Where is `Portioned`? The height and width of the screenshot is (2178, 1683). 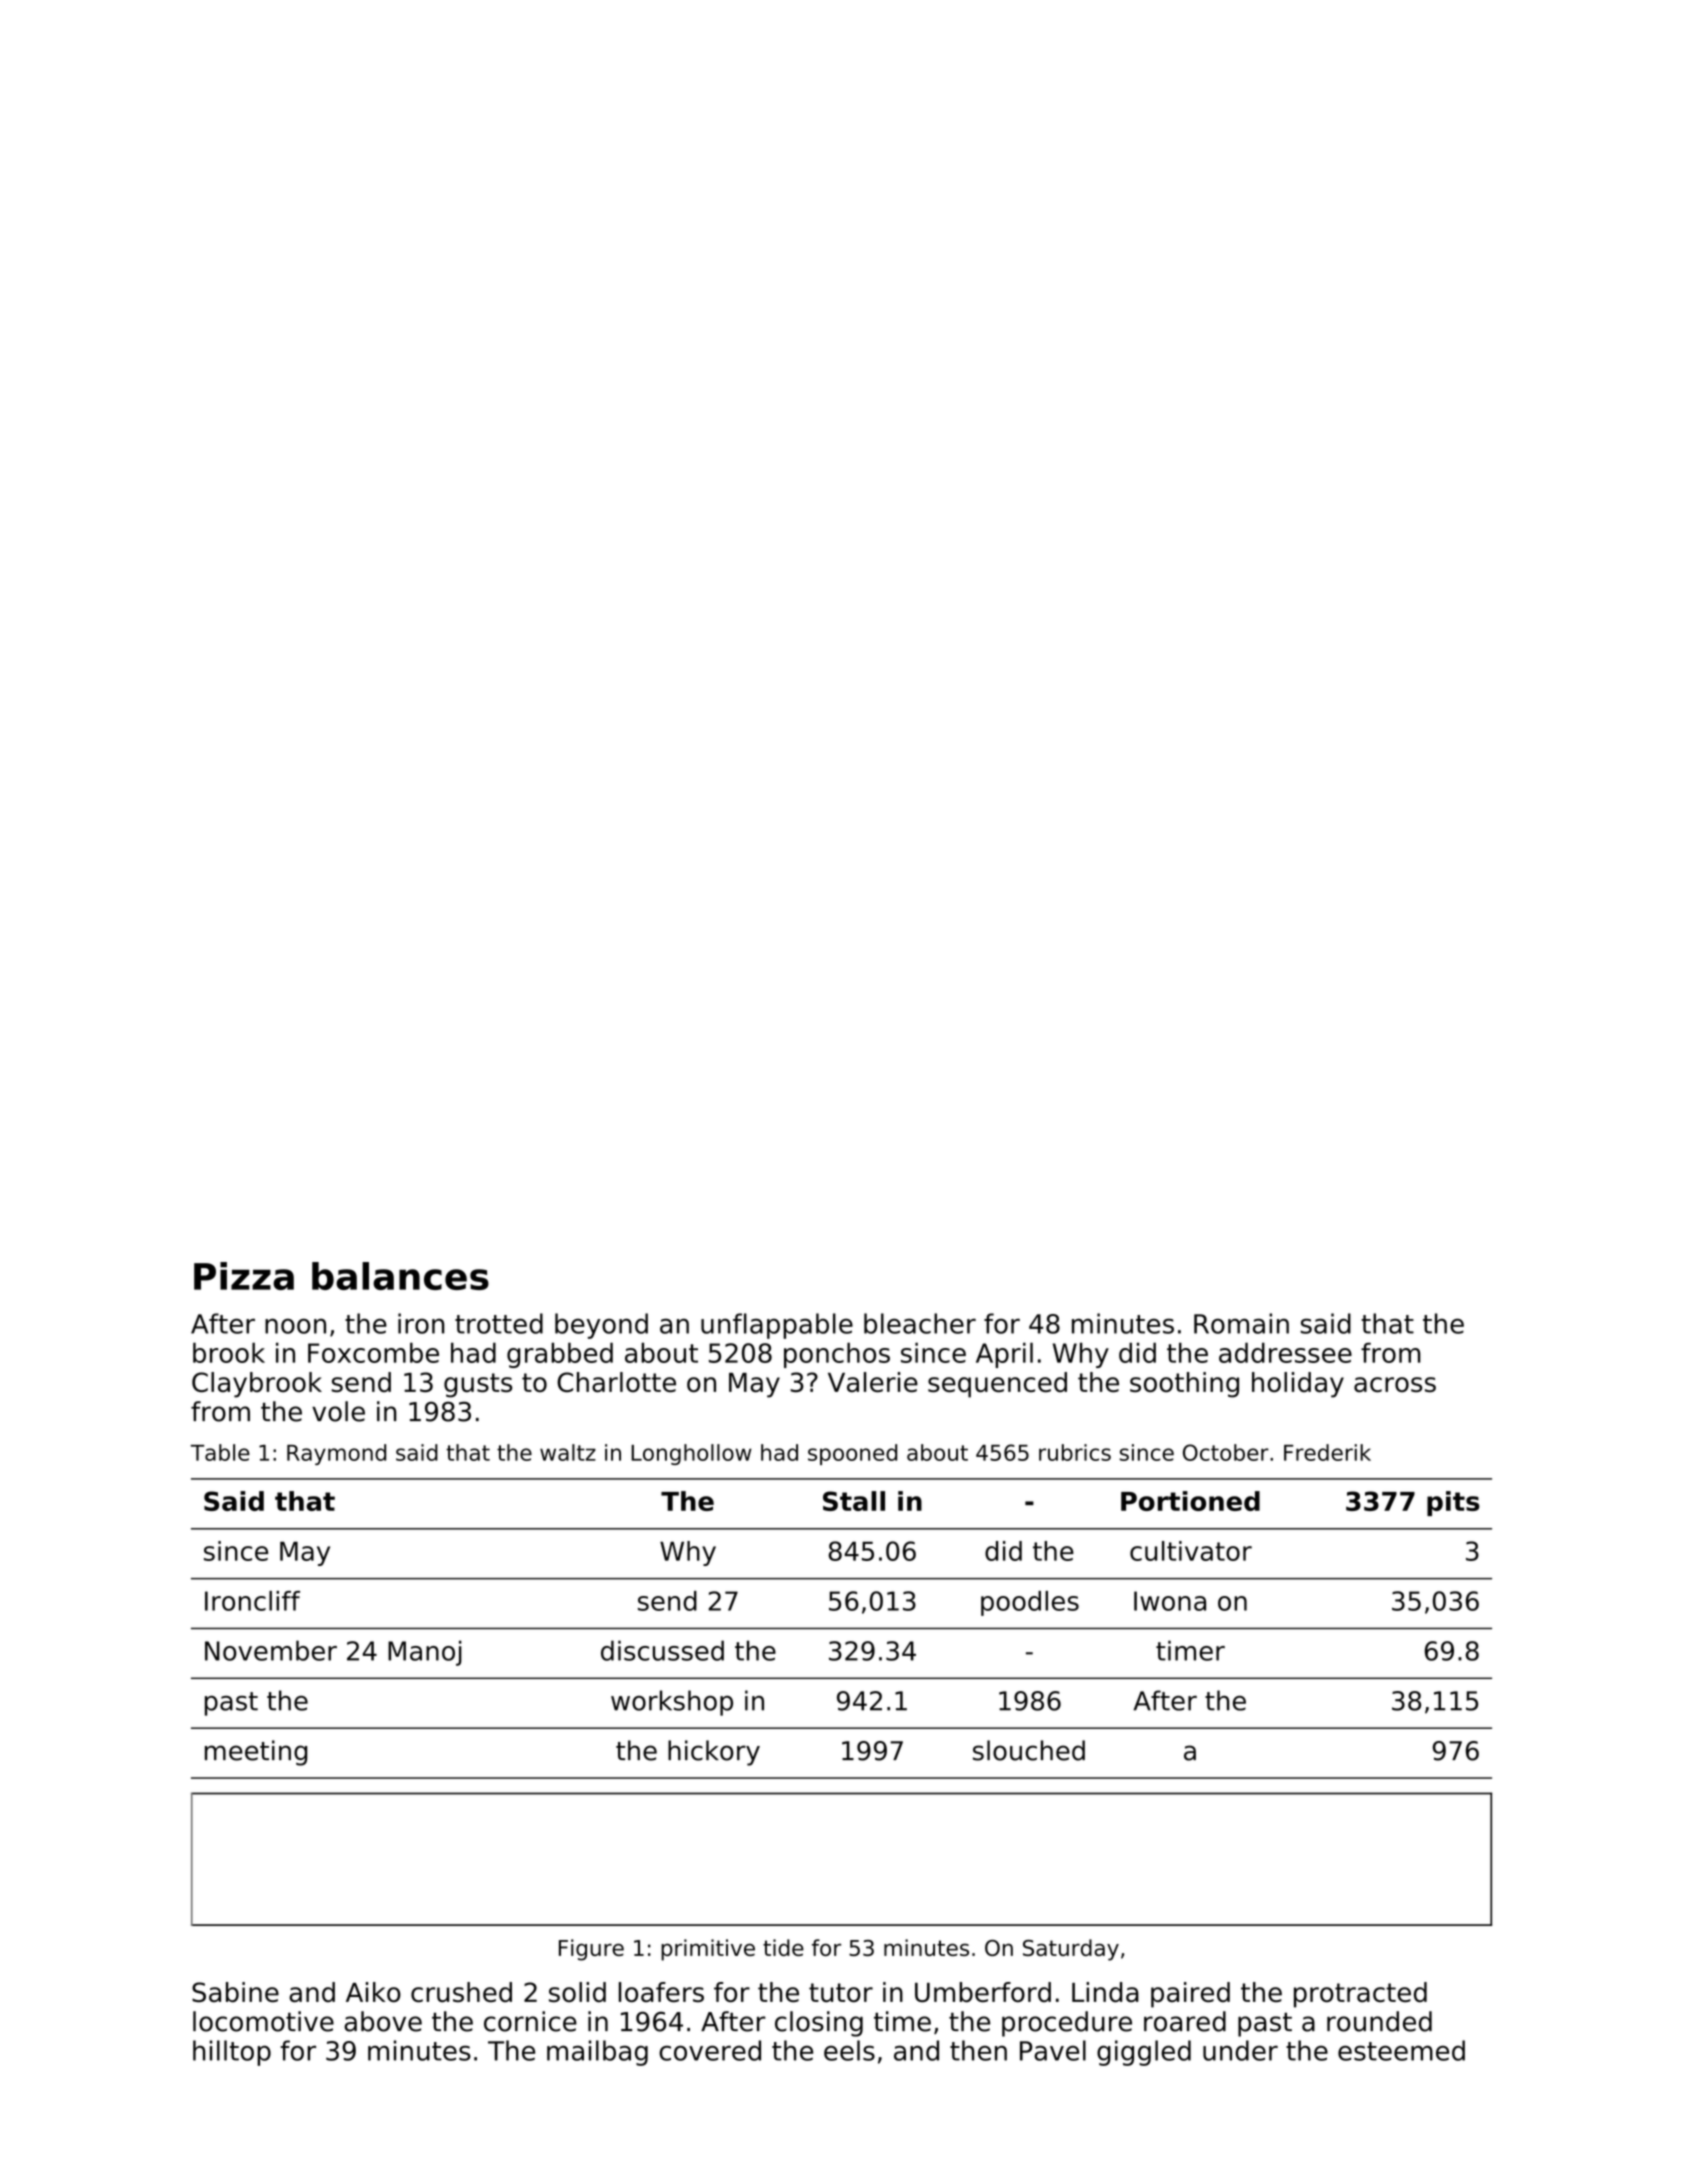 Portioned is located at coordinates (1190, 1501).
